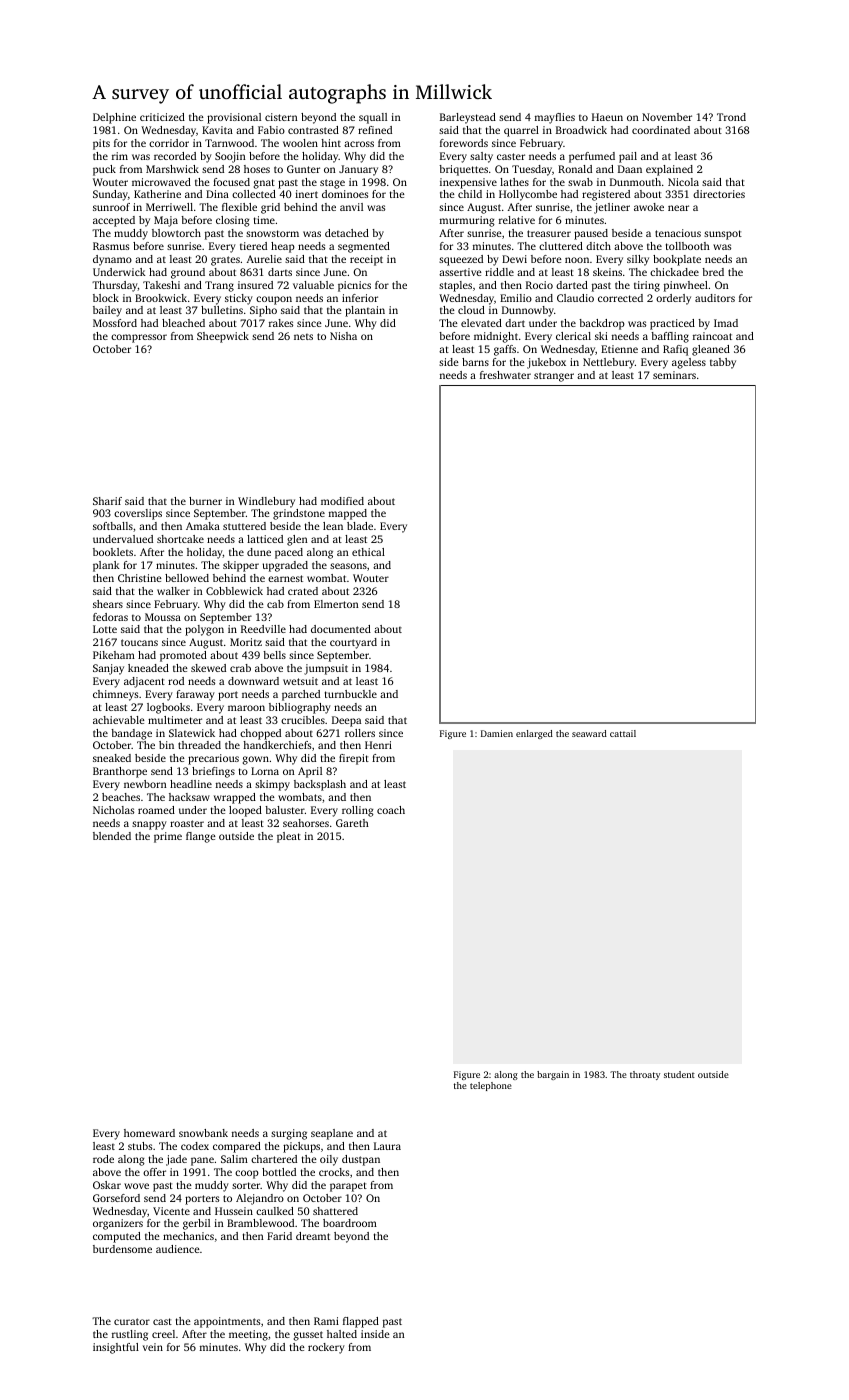  What do you see at coordinates (122, 1249) in the document?
I see `burdensome` at bounding box center [122, 1249].
